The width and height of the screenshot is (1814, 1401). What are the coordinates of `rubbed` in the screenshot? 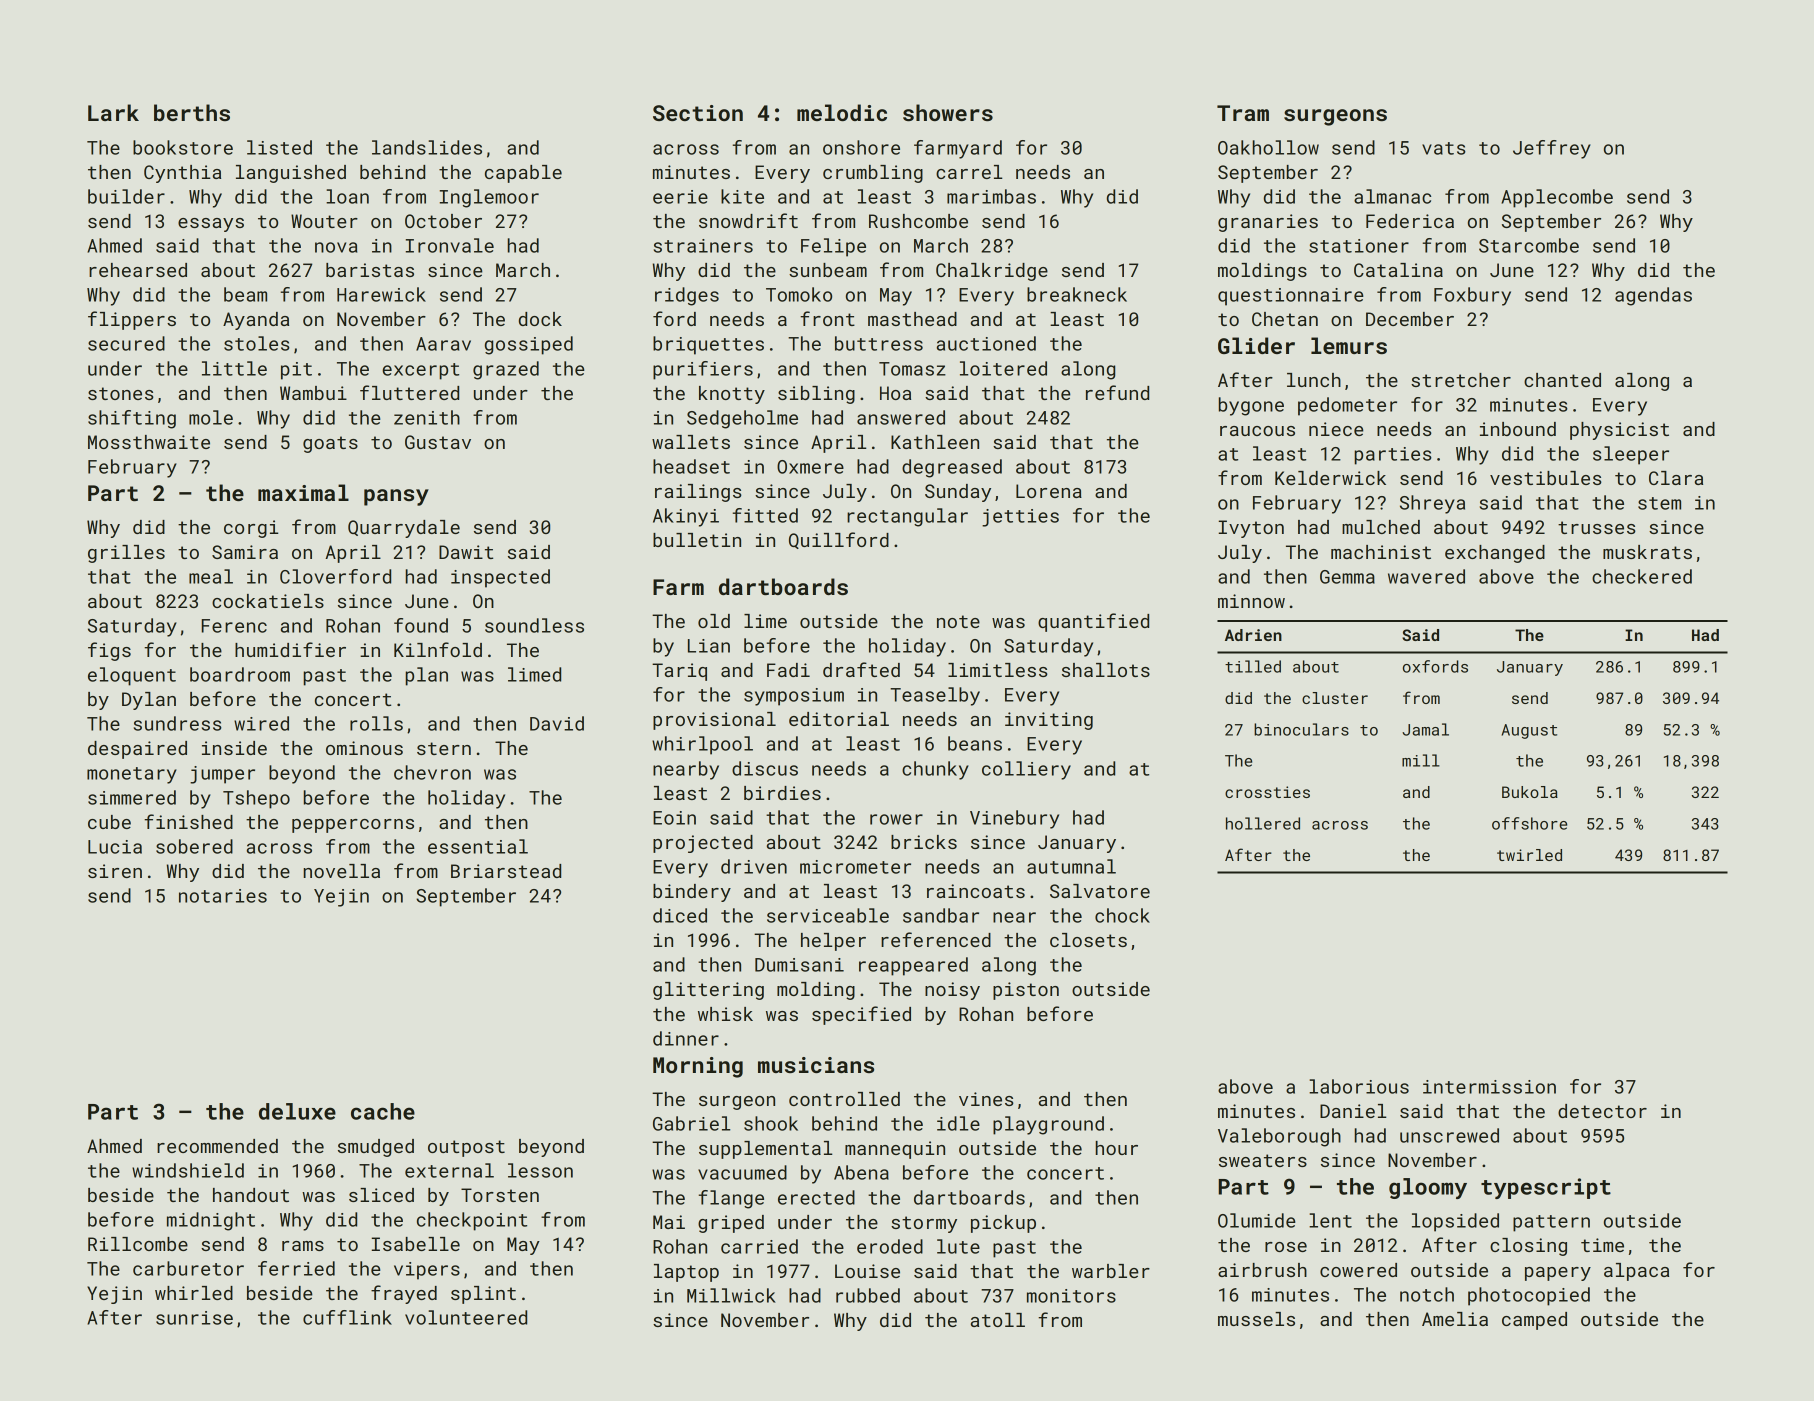 It's located at (868, 1295).
